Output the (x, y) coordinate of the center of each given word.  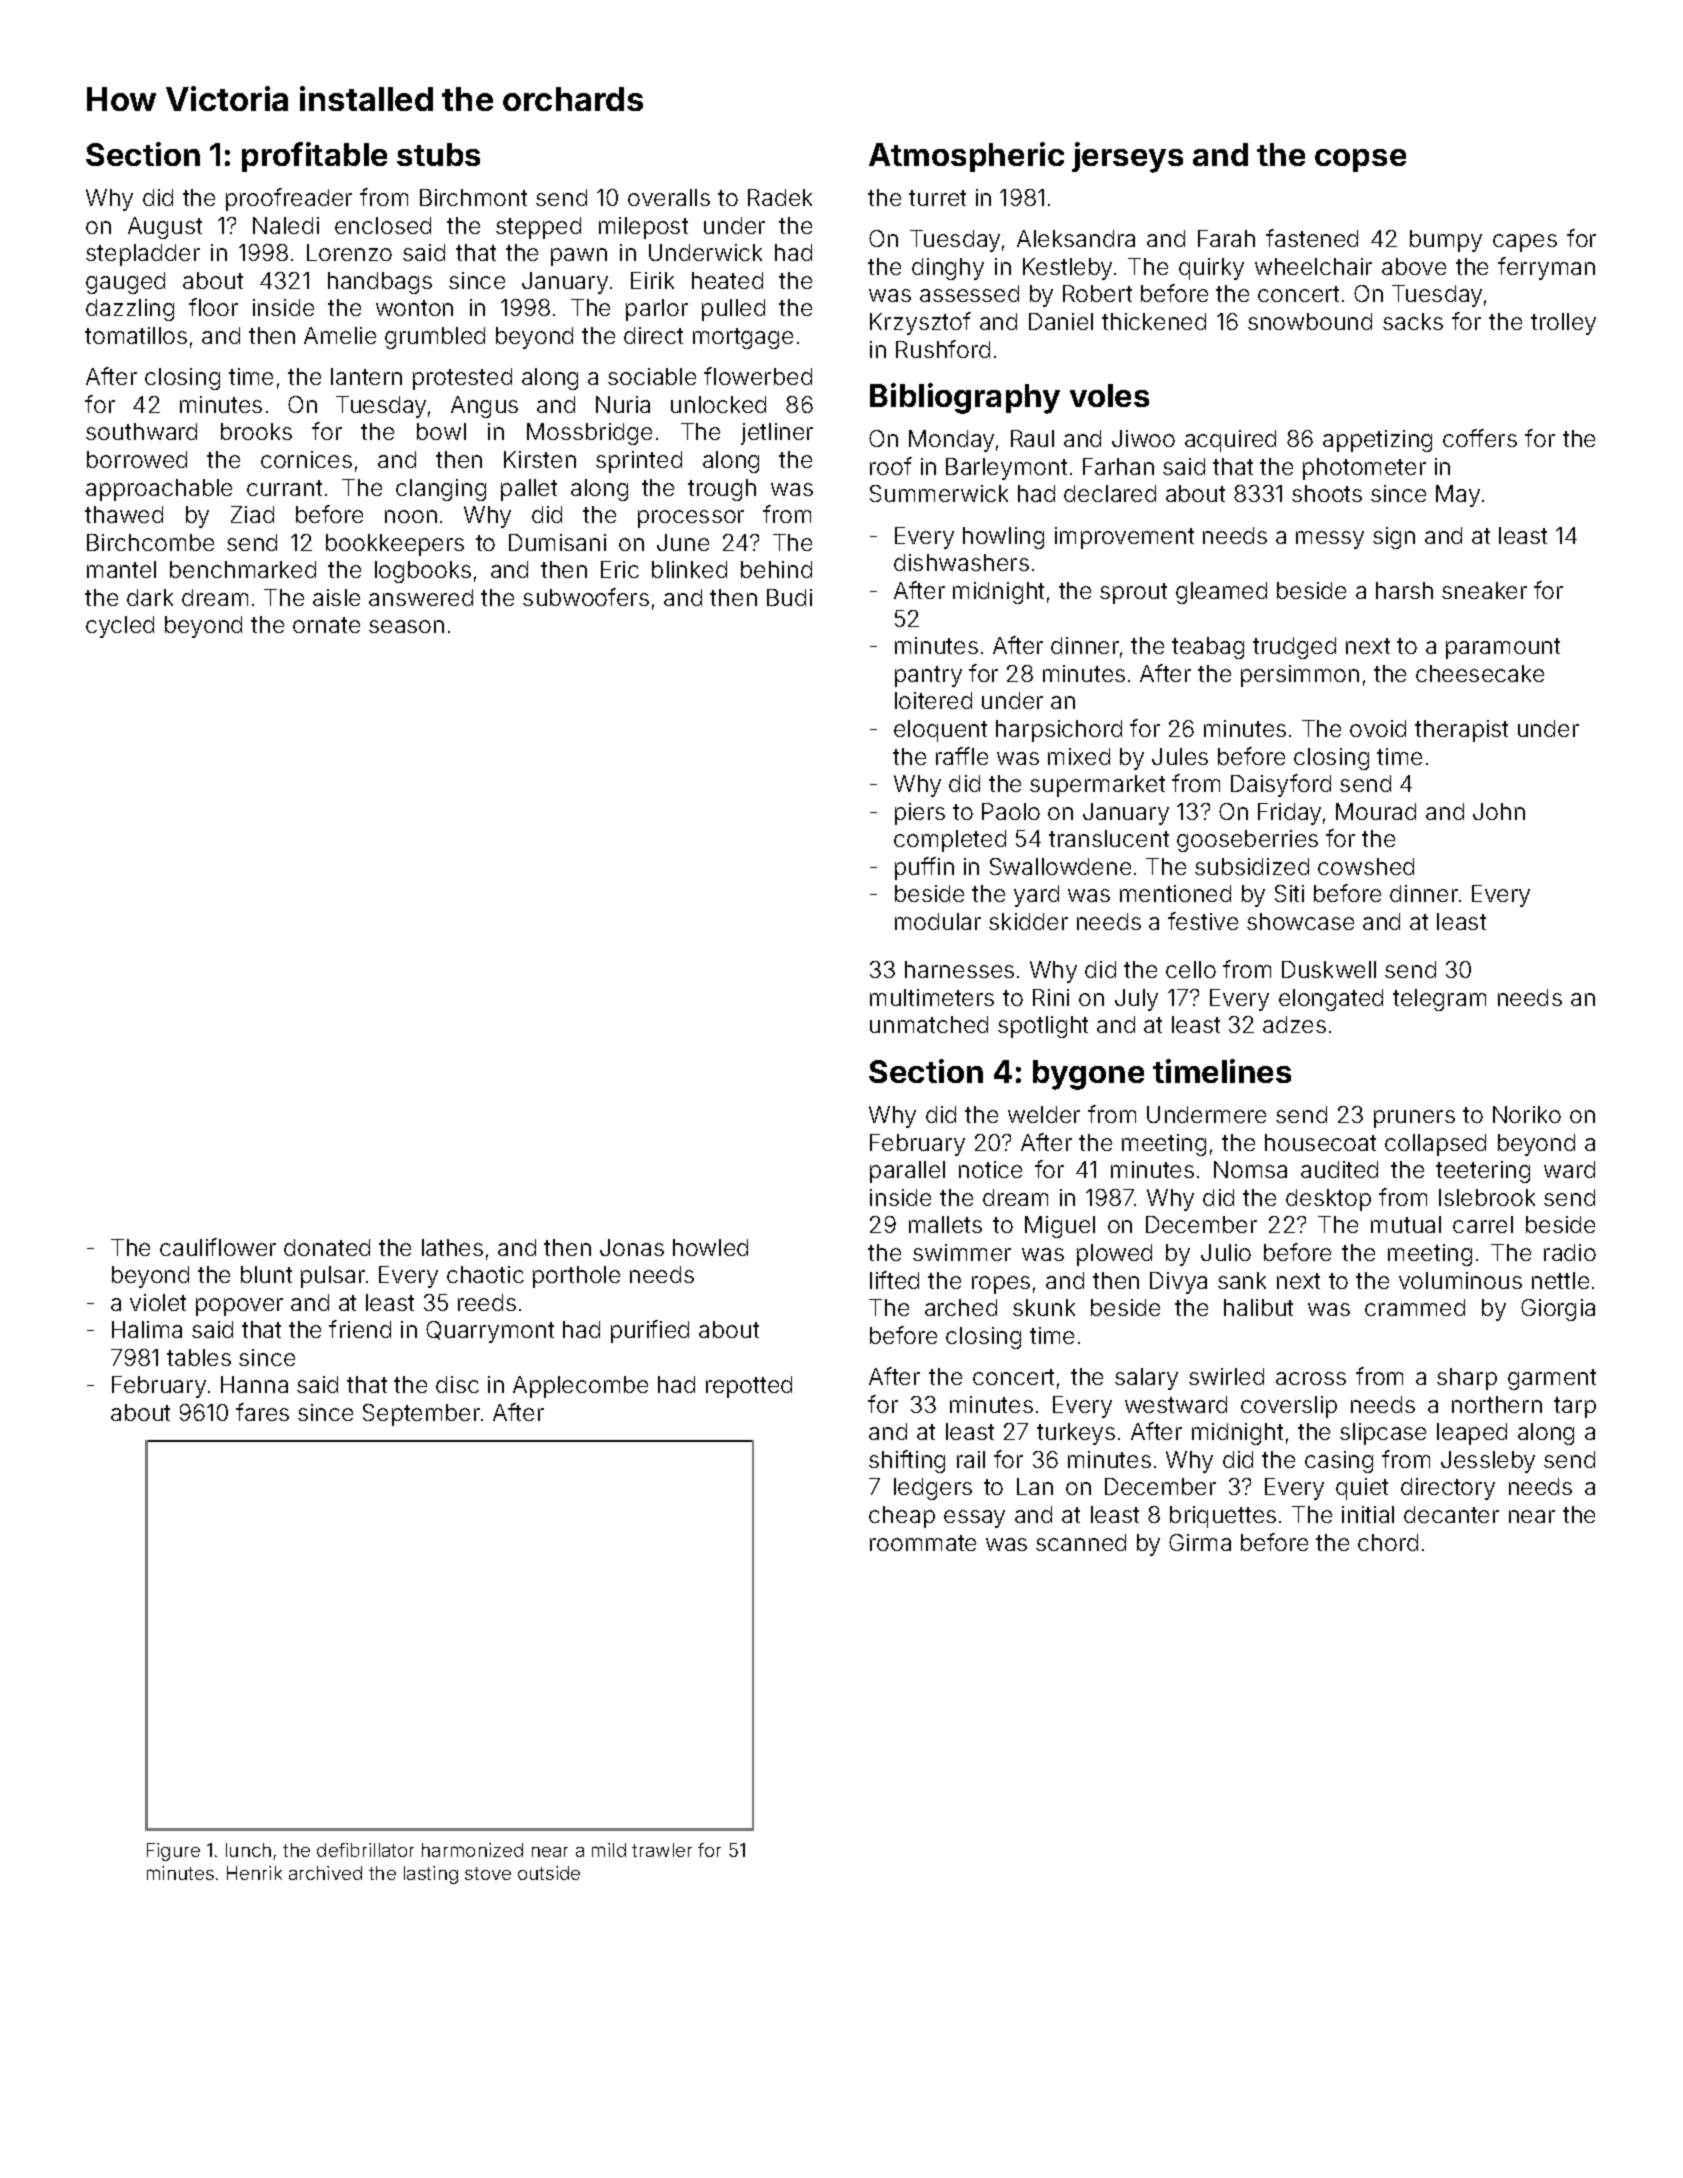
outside (549, 1873)
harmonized (472, 1850)
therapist (1461, 731)
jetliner (777, 434)
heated (727, 280)
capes (1525, 243)
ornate (326, 625)
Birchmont (473, 197)
